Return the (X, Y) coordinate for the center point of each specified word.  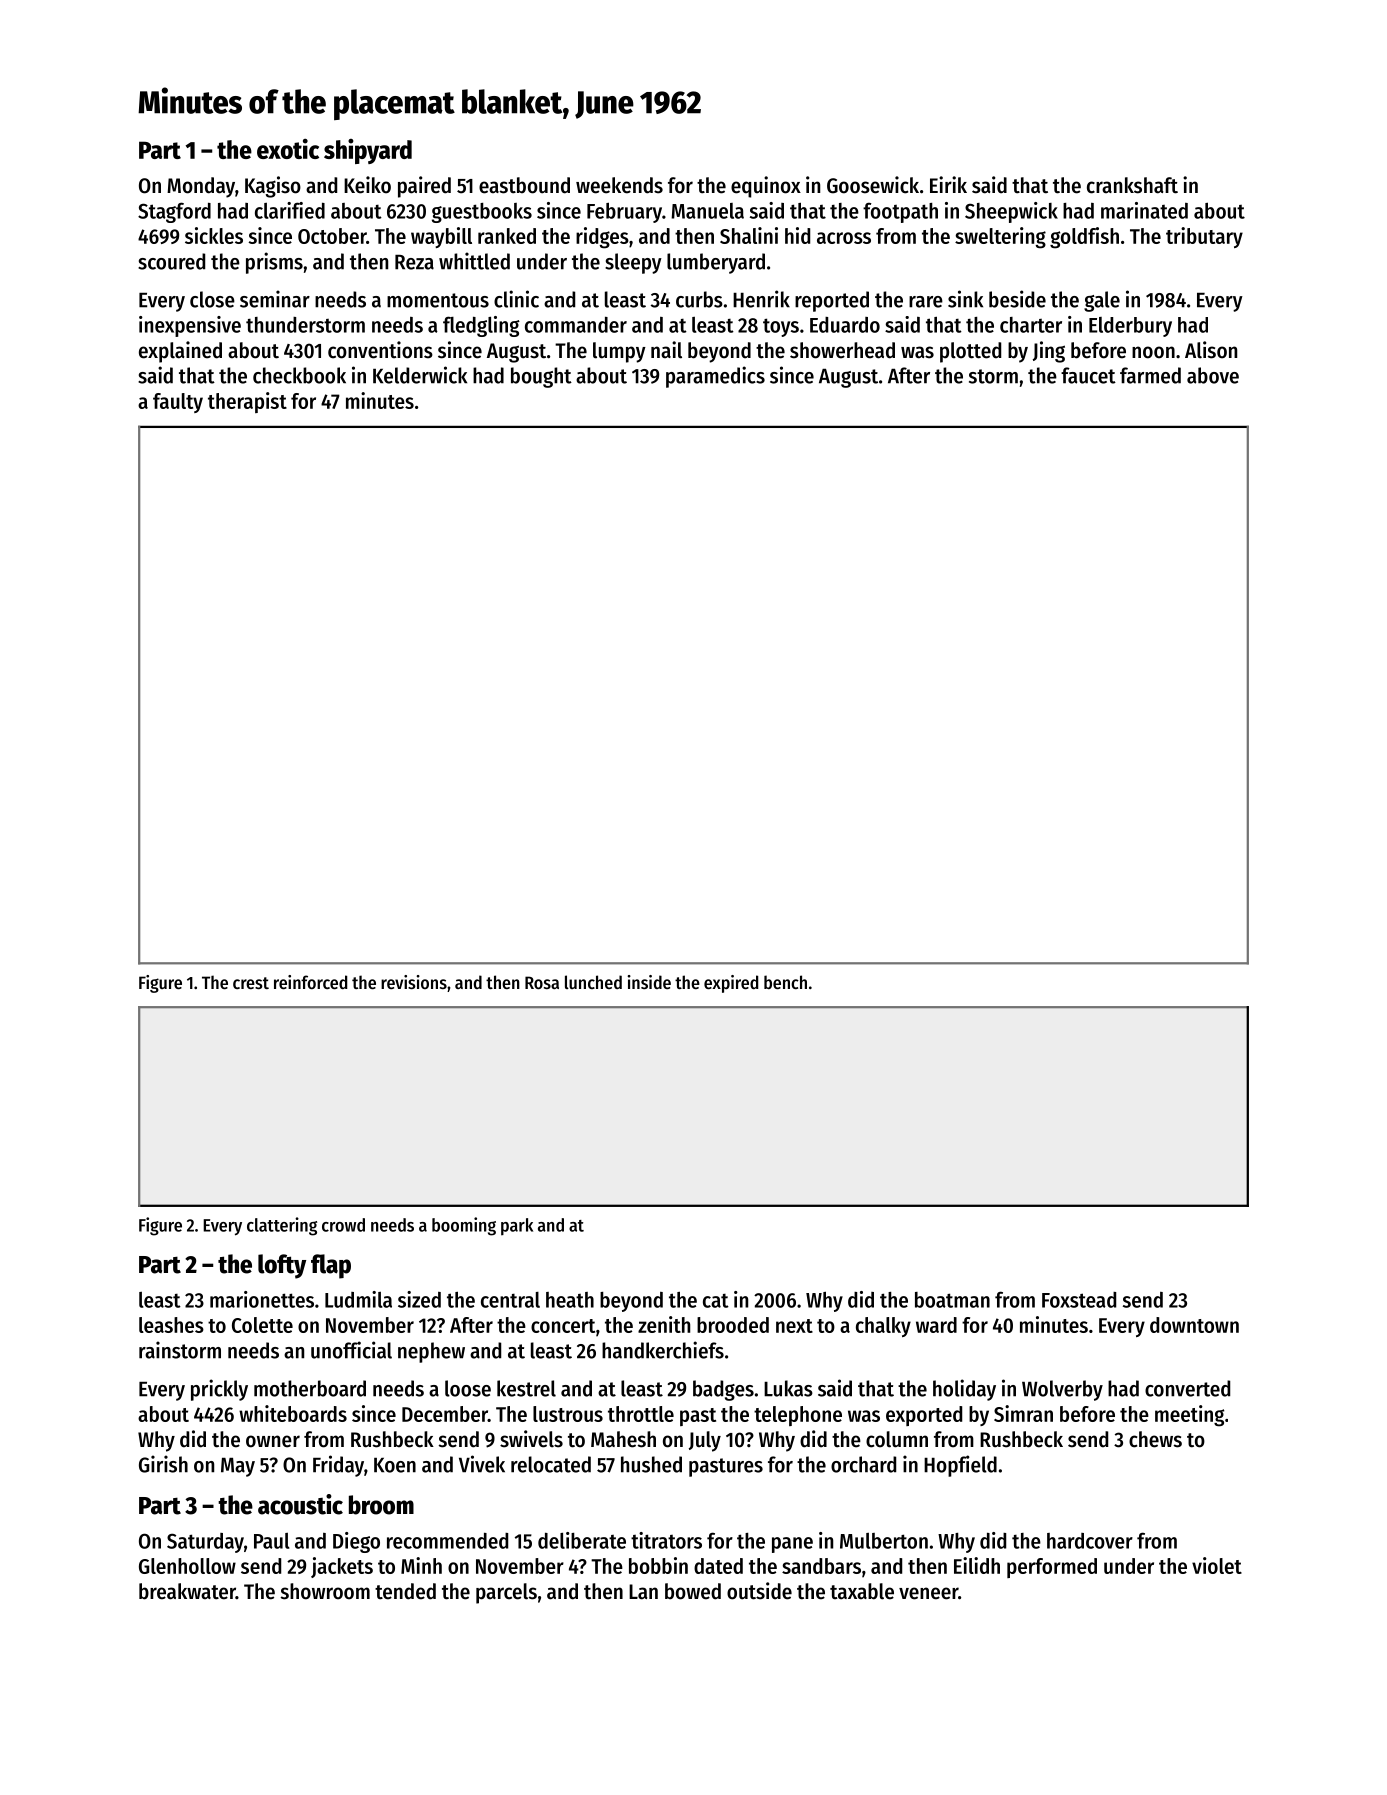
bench (785, 982)
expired (731, 984)
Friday (338, 1466)
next (794, 1326)
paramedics (715, 377)
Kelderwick (420, 375)
